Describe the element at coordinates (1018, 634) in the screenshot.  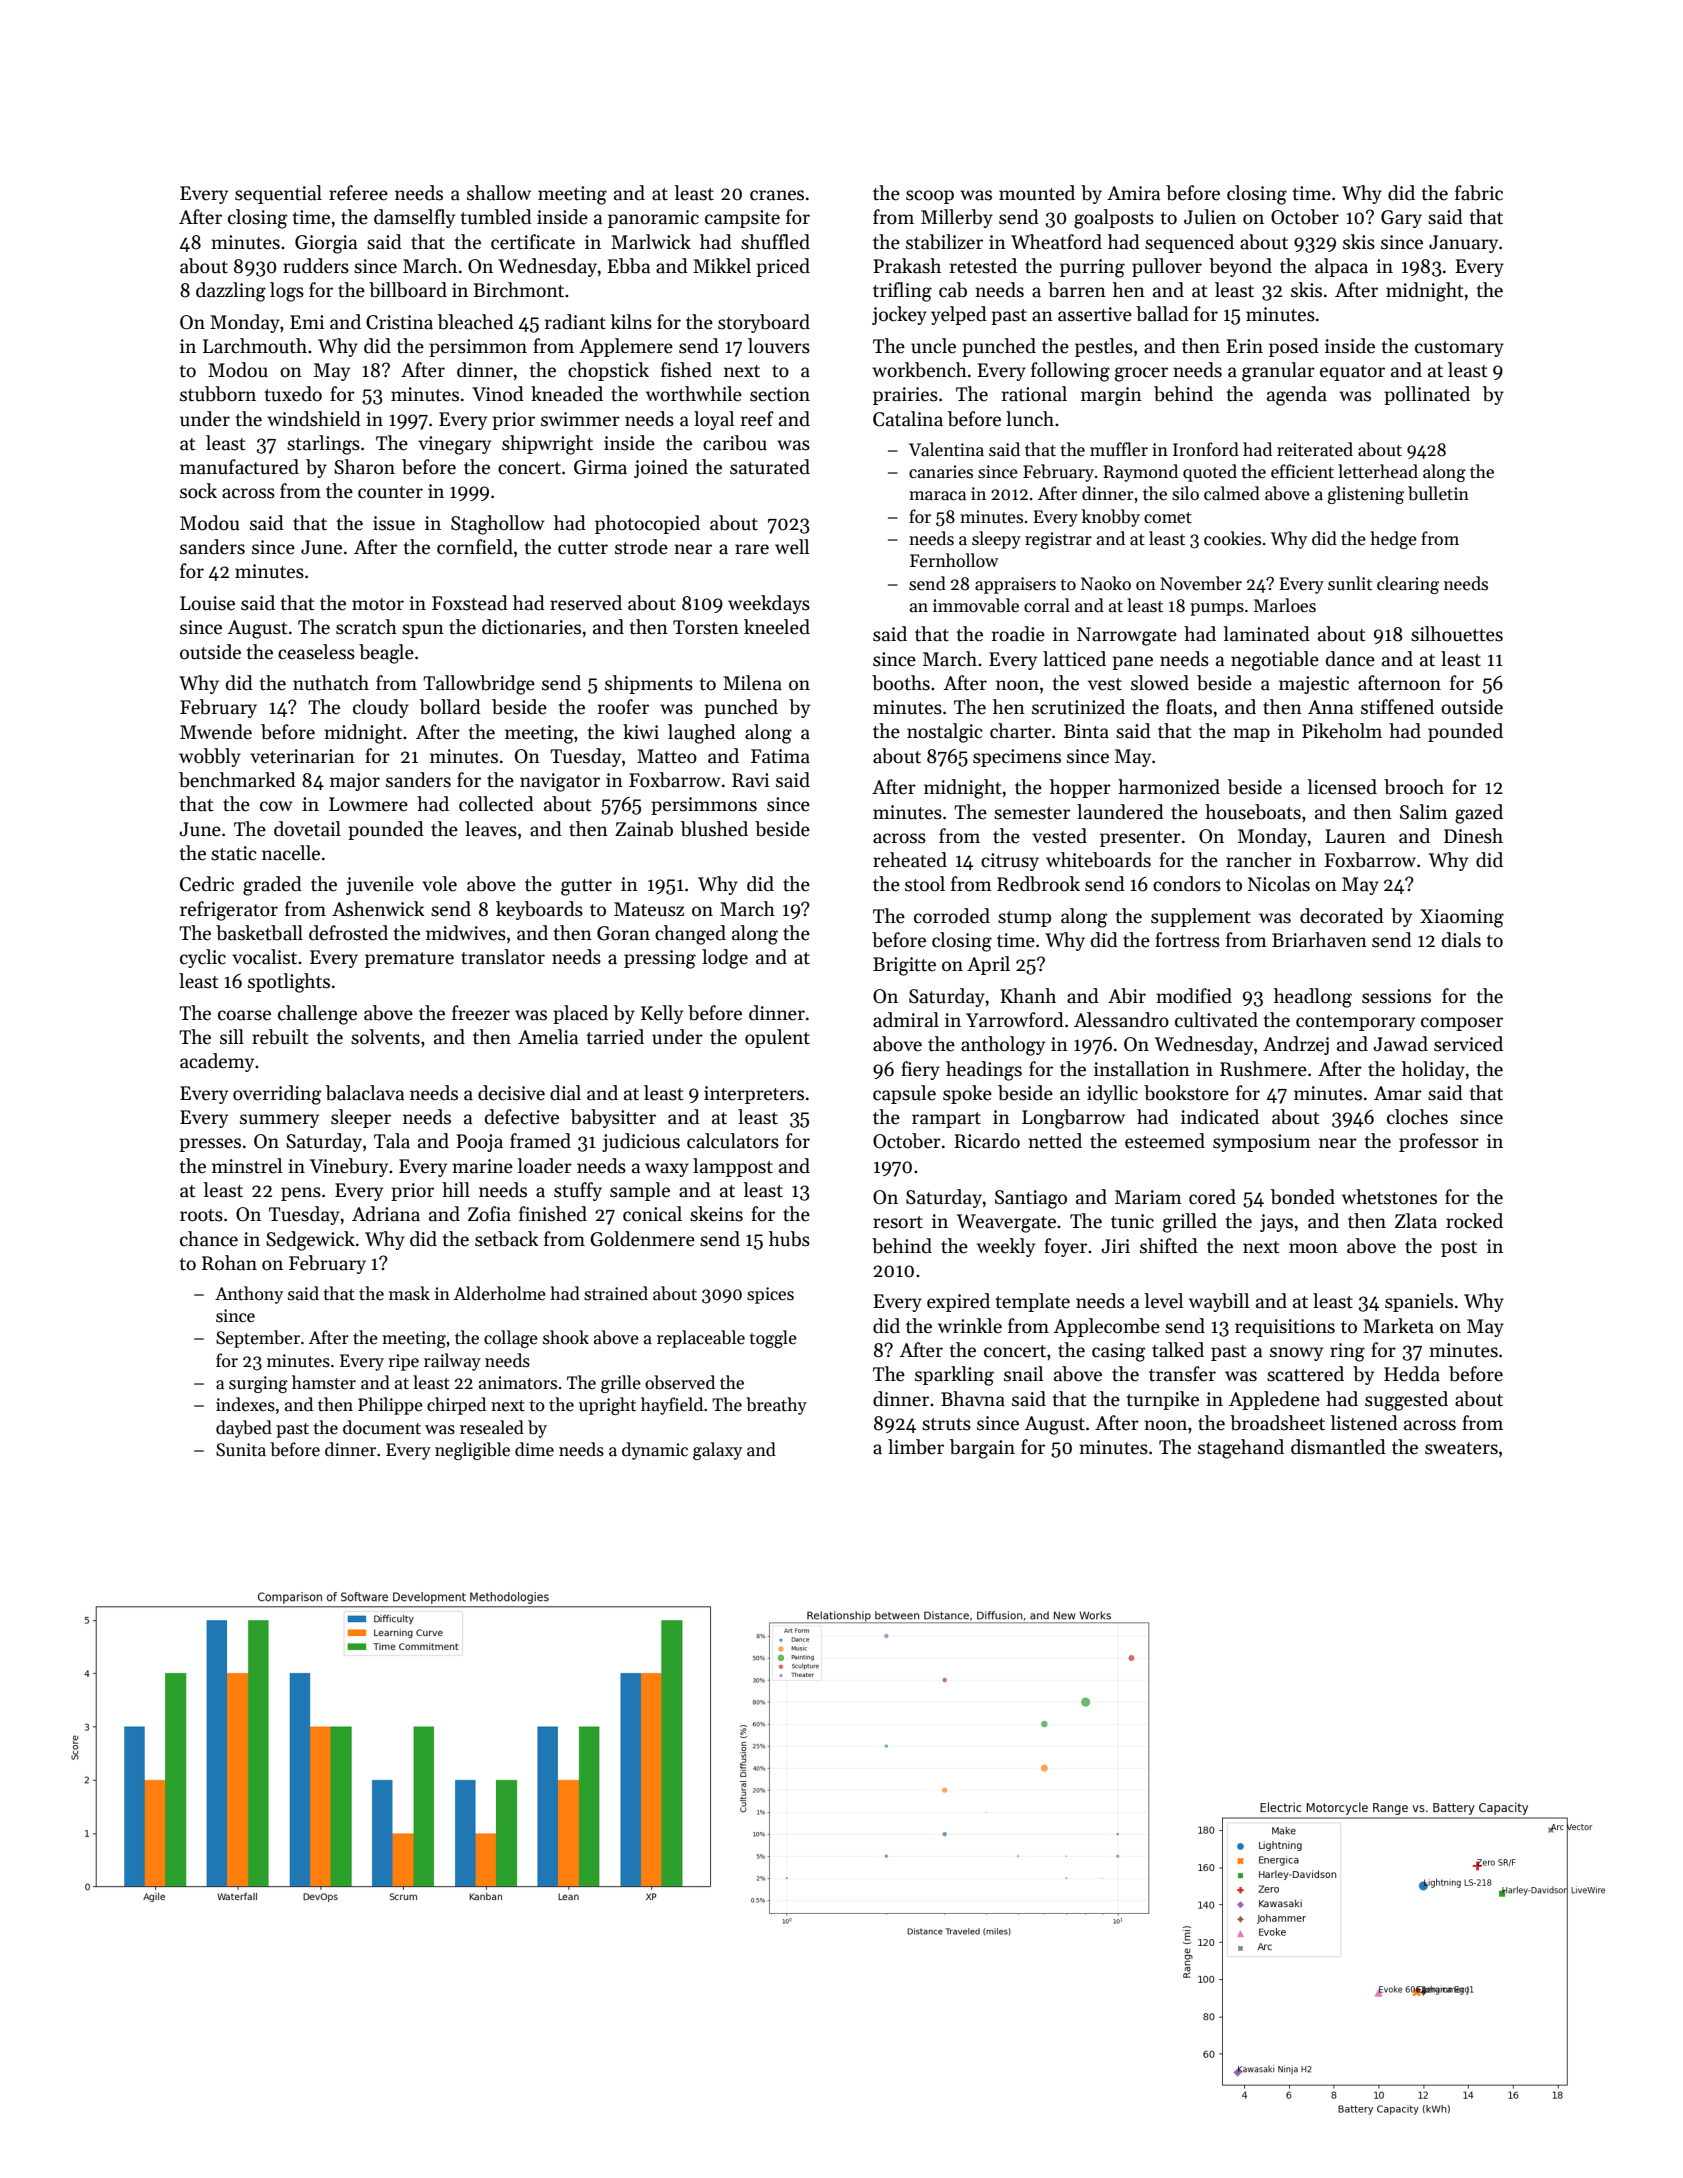
I see `roadie` at that location.
